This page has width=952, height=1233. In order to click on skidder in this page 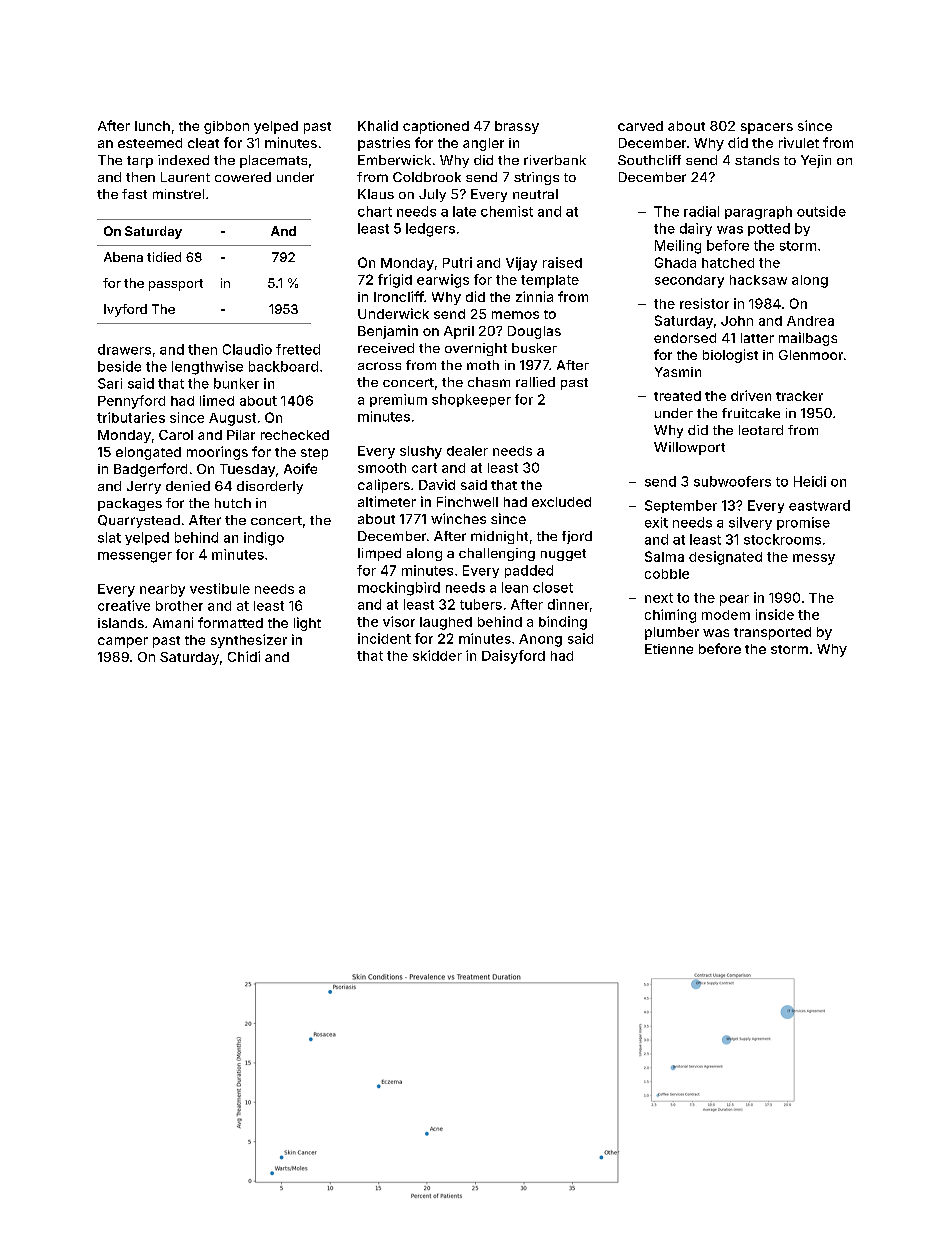, I will do `click(437, 655)`.
